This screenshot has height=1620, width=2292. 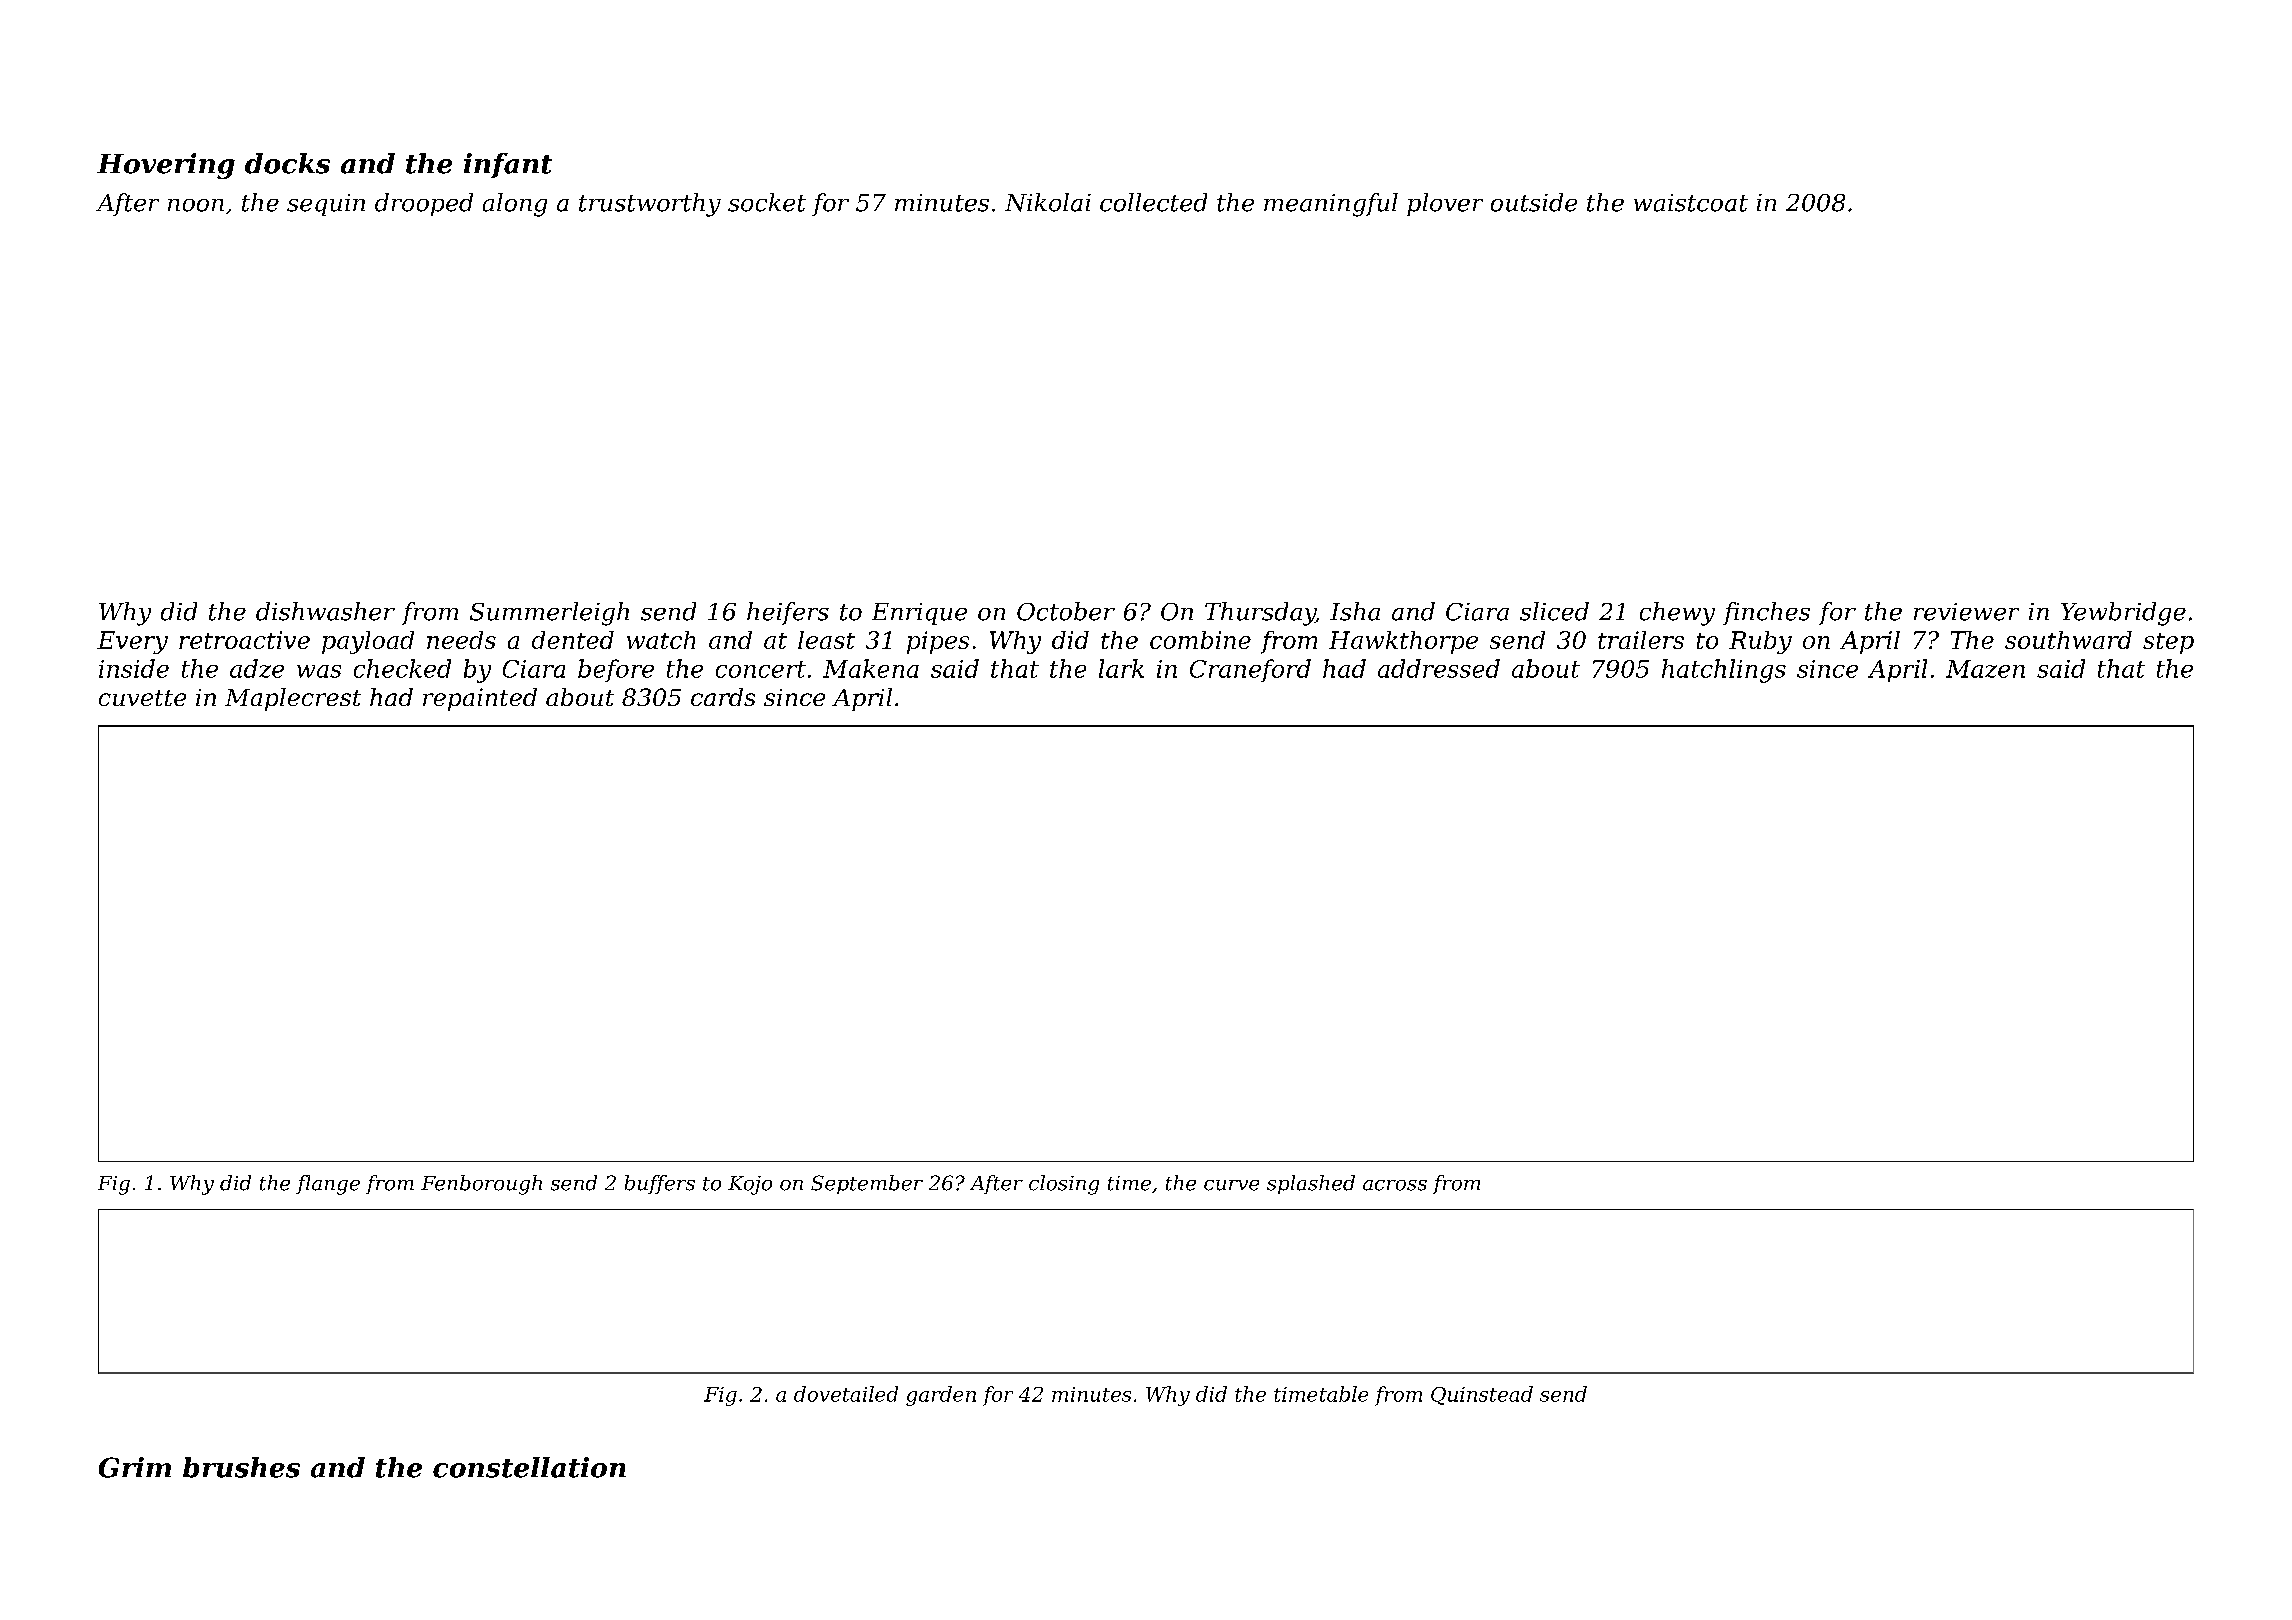 I want to click on across, so click(x=1395, y=1185).
